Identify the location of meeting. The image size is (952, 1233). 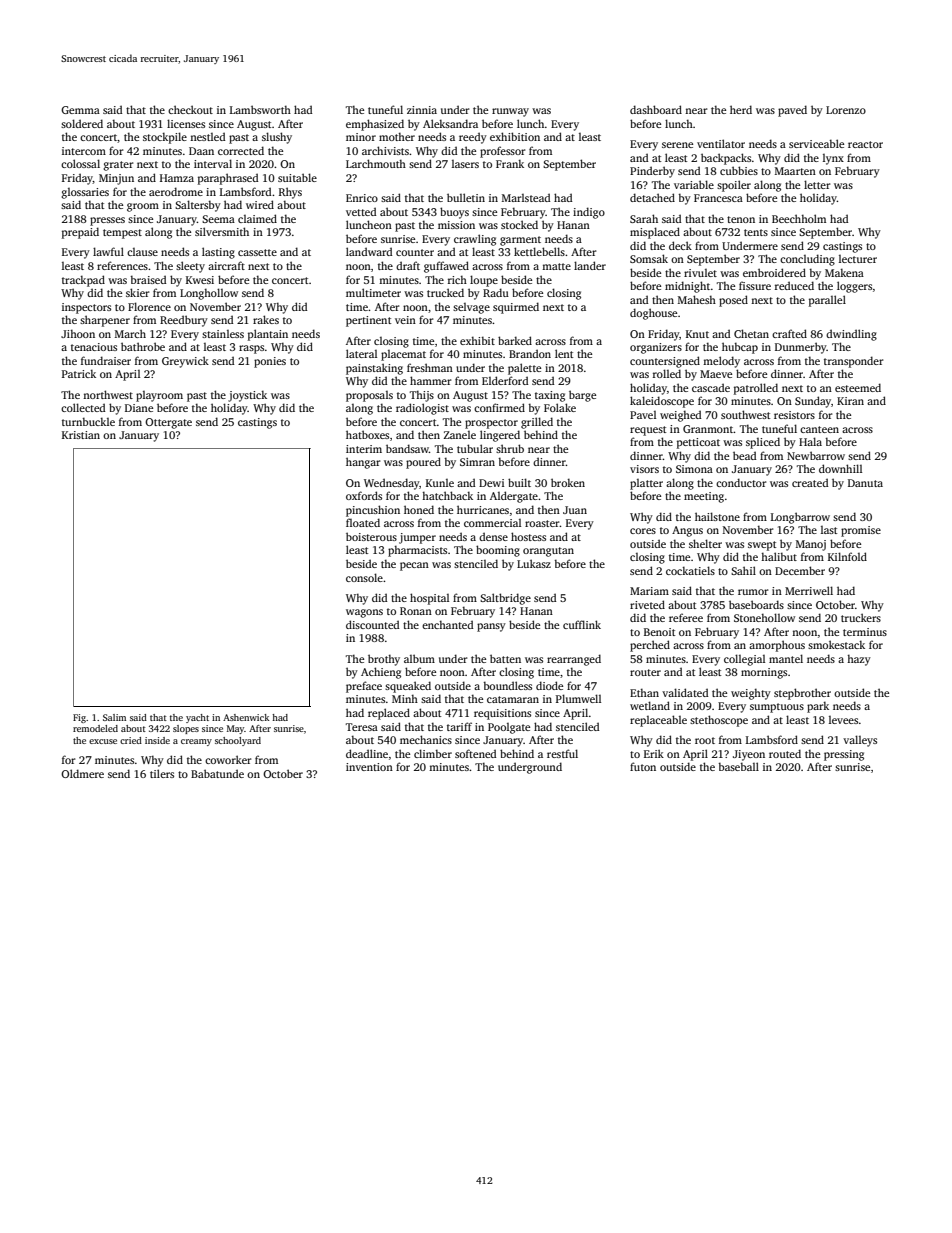
(704, 497).
